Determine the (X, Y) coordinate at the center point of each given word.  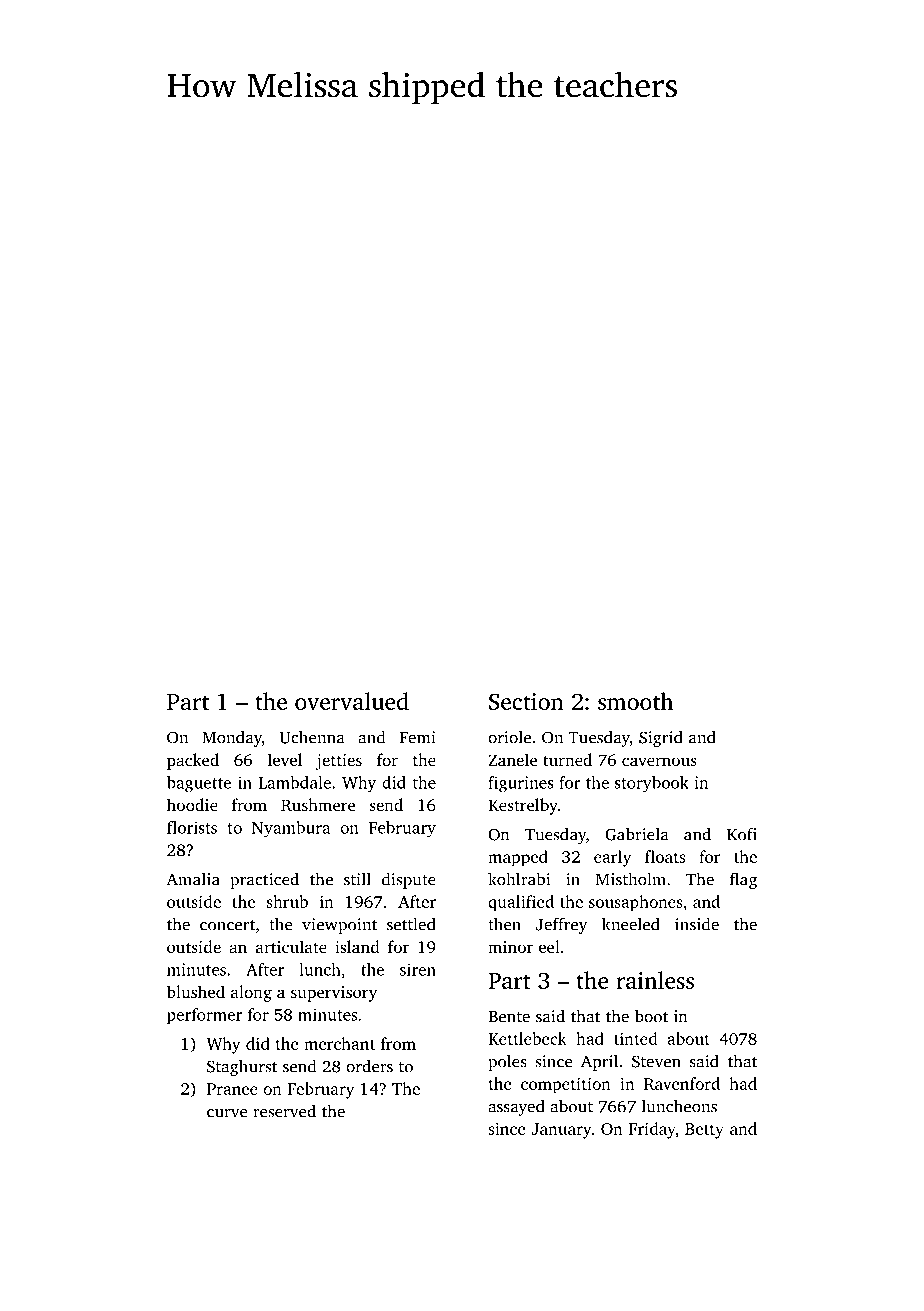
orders (369, 1066)
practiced (264, 880)
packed (193, 761)
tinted (636, 1038)
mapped (518, 858)
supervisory (334, 994)
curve (227, 1113)
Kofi (742, 834)
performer (204, 1016)
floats (665, 856)
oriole (509, 737)
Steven (656, 1061)
